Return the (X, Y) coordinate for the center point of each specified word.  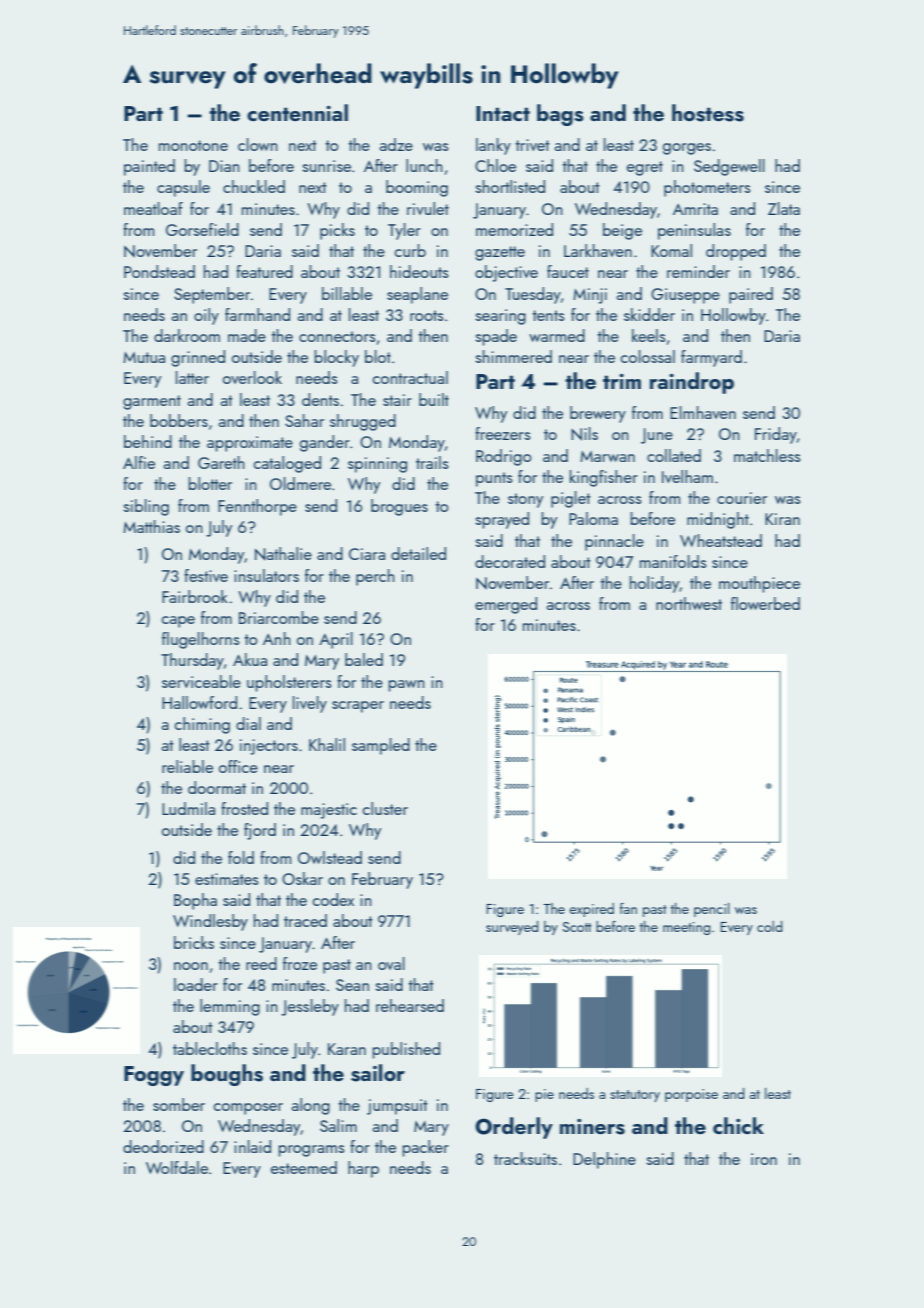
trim (622, 381)
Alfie (139, 462)
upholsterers (289, 683)
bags (560, 115)
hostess (708, 113)
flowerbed (765, 603)
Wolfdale (177, 1167)
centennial (297, 112)
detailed (418, 553)
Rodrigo (504, 457)
